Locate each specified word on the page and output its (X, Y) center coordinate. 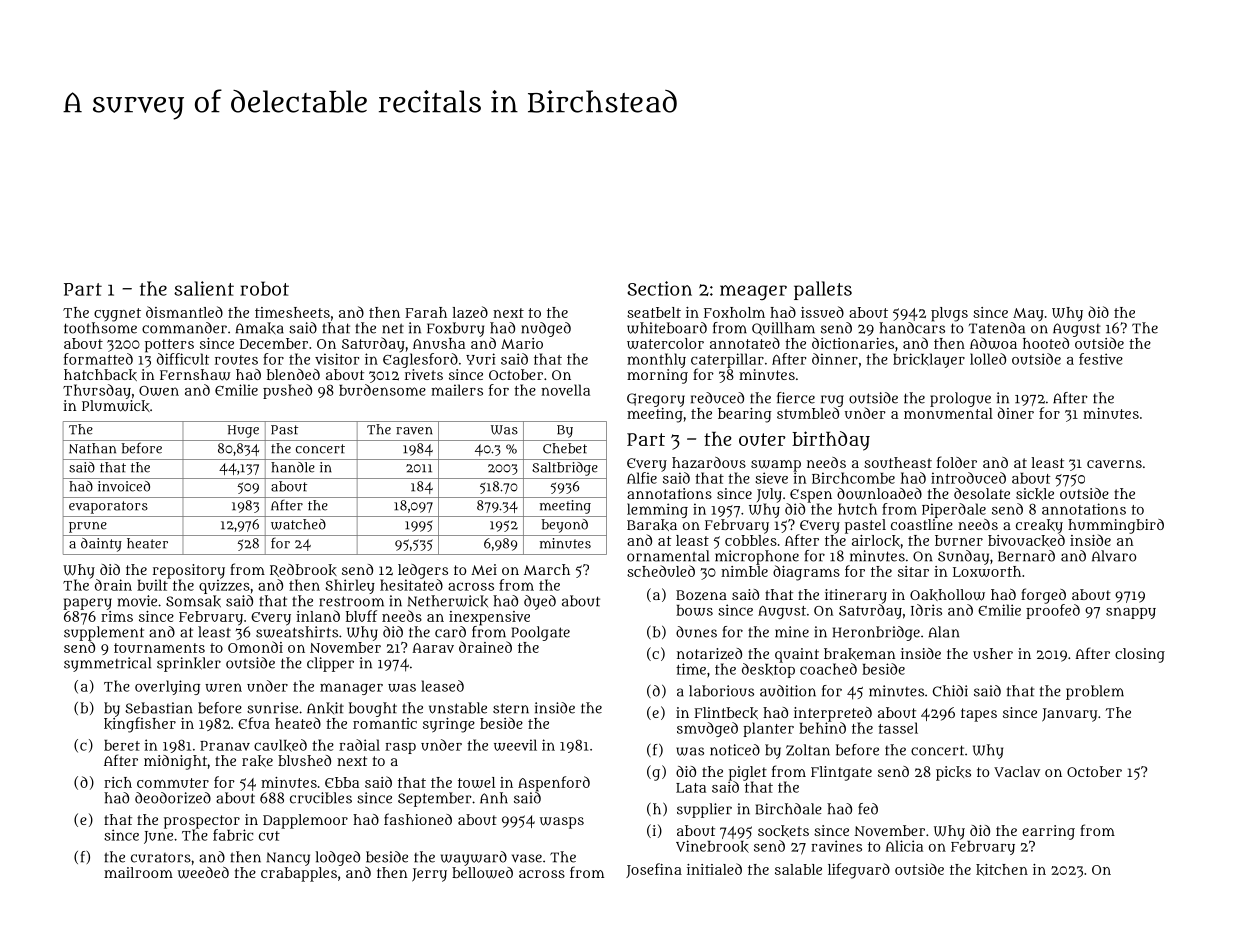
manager (351, 689)
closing (1140, 655)
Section (659, 288)
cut (269, 836)
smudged (707, 729)
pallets (823, 290)
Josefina (654, 870)
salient (204, 288)
